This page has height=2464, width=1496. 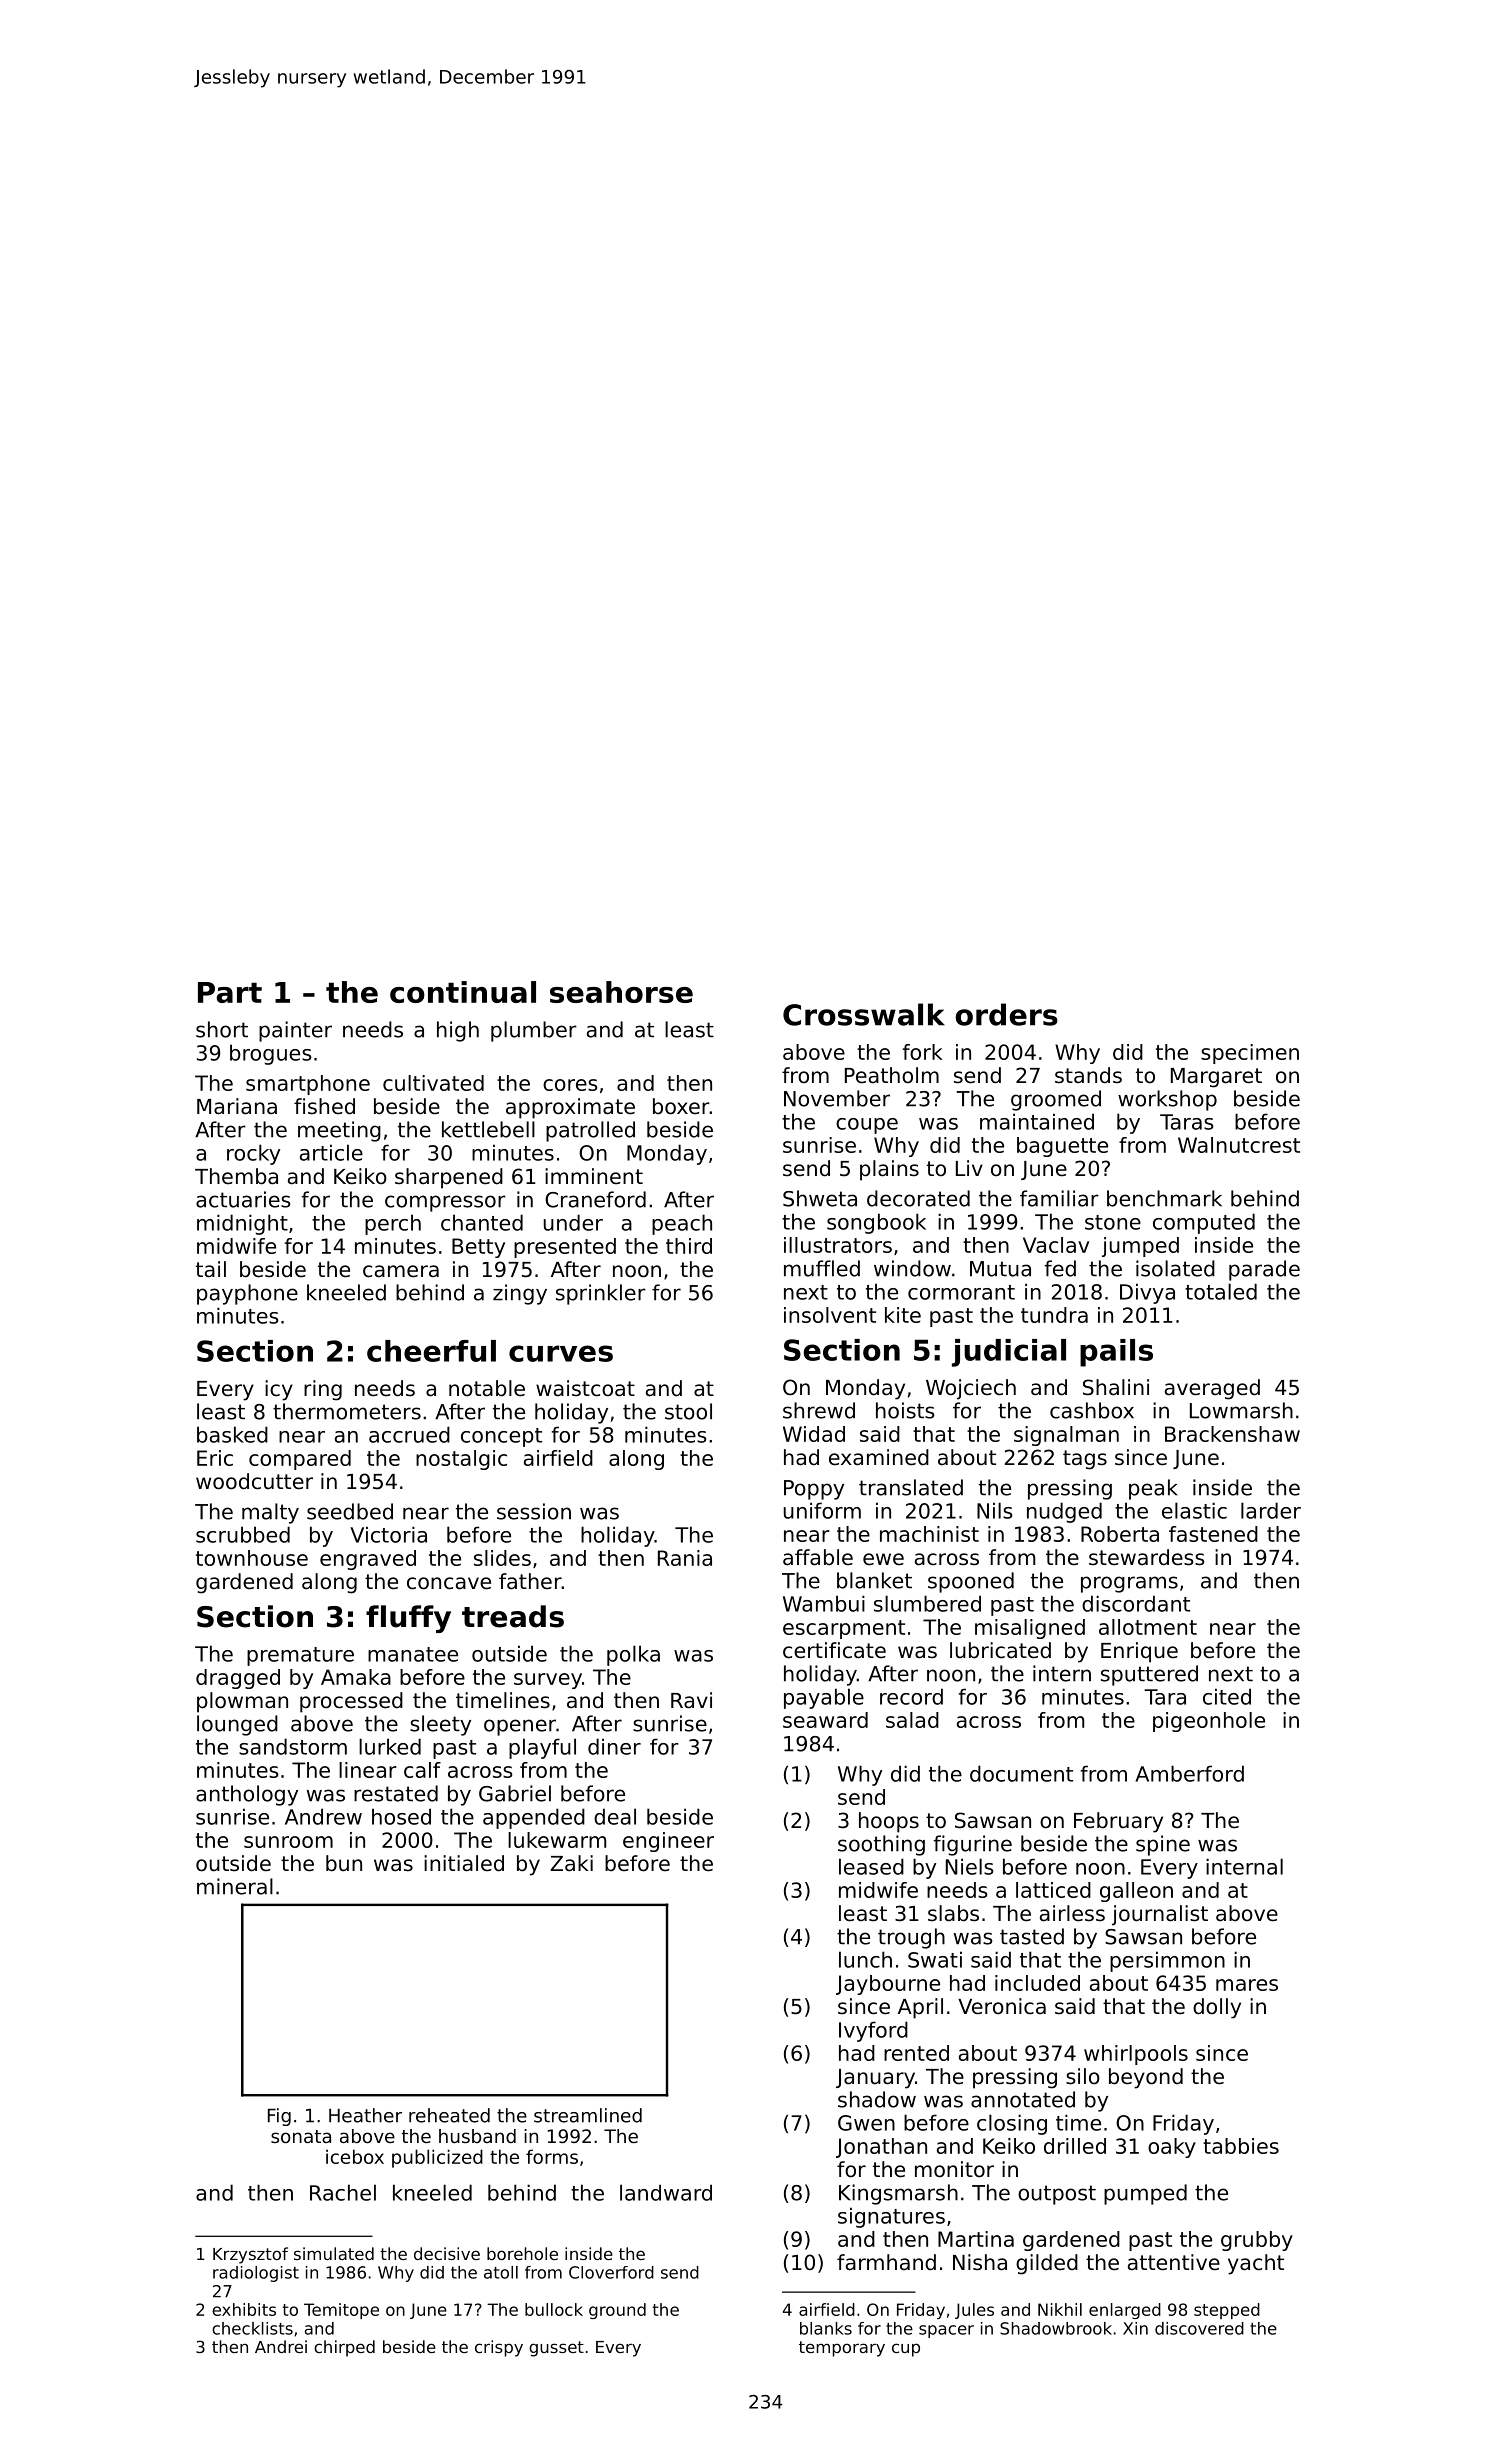 What do you see at coordinates (445, 1203) in the page?
I see `compressor` at bounding box center [445, 1203].
